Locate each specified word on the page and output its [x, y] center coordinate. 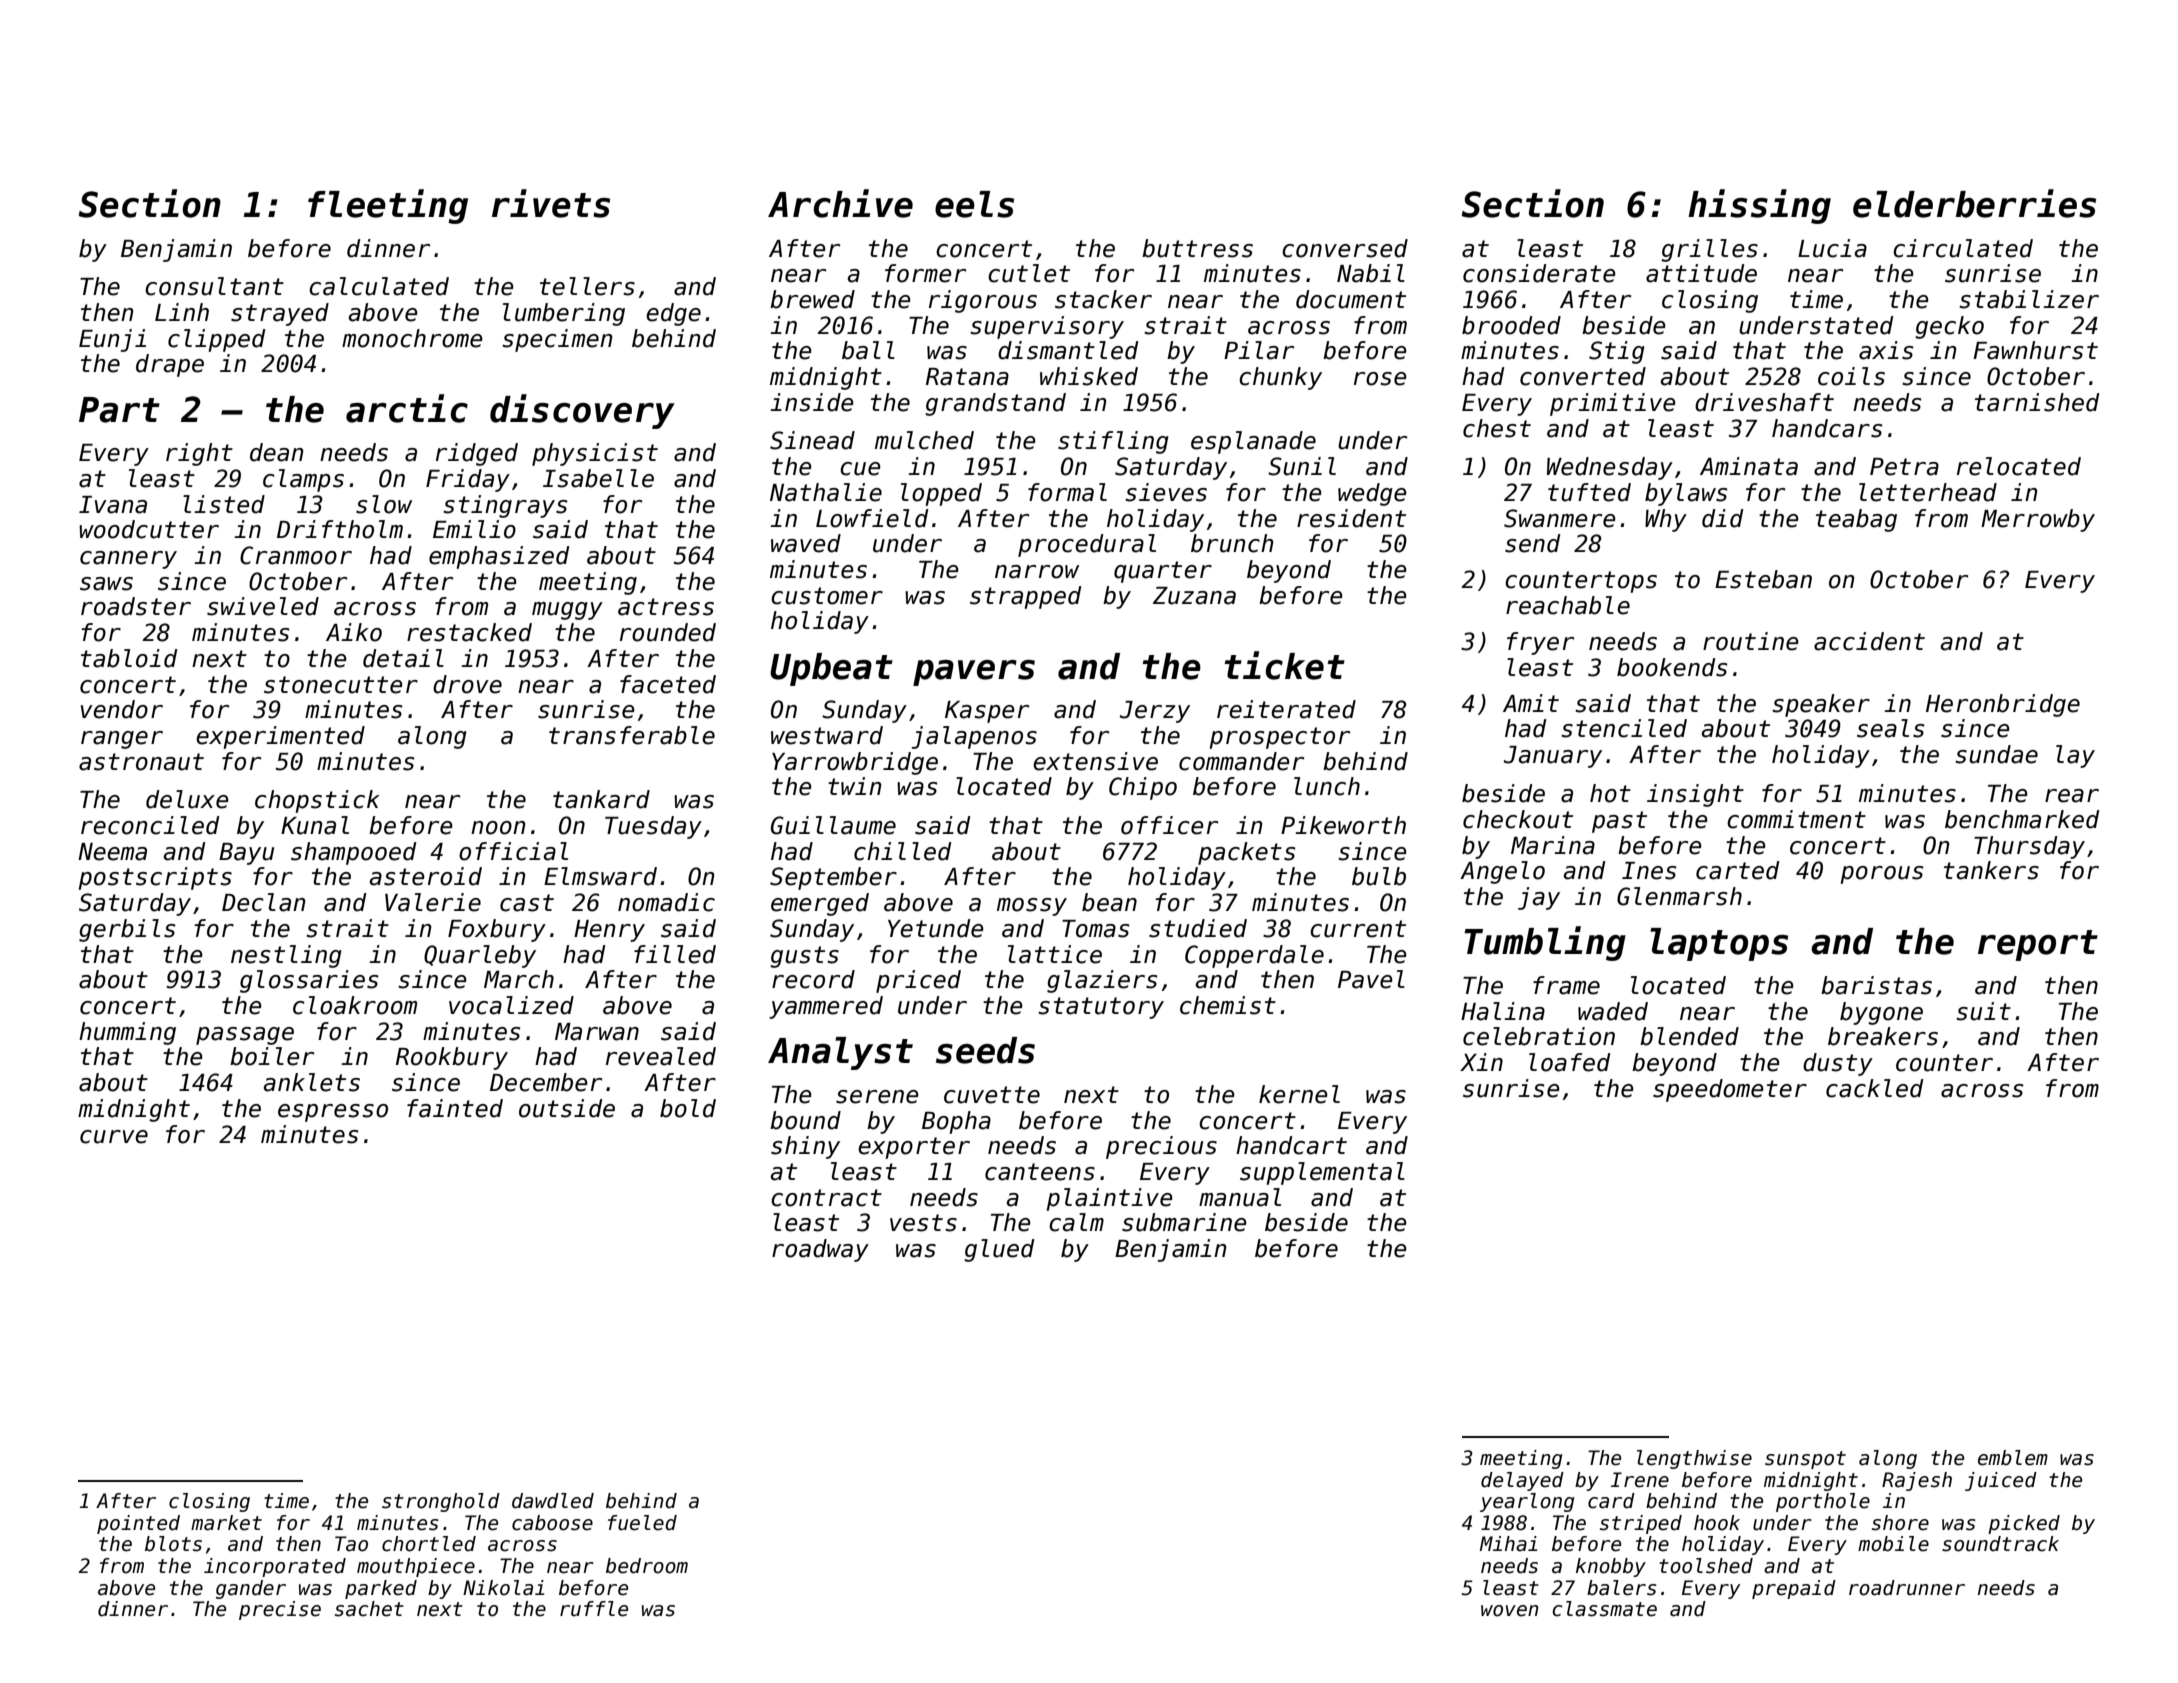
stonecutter [341, 685]
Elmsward [600, 876]
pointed [138, 1524]
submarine [1184, 1222]
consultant [214, 286]
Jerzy [1155, 712]
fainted [455, 1108]
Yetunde [936, 928]
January [1553, 757]
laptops [1719, 944]
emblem [2013, 1458]
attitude [1701, 273]
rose [1380, 379]
